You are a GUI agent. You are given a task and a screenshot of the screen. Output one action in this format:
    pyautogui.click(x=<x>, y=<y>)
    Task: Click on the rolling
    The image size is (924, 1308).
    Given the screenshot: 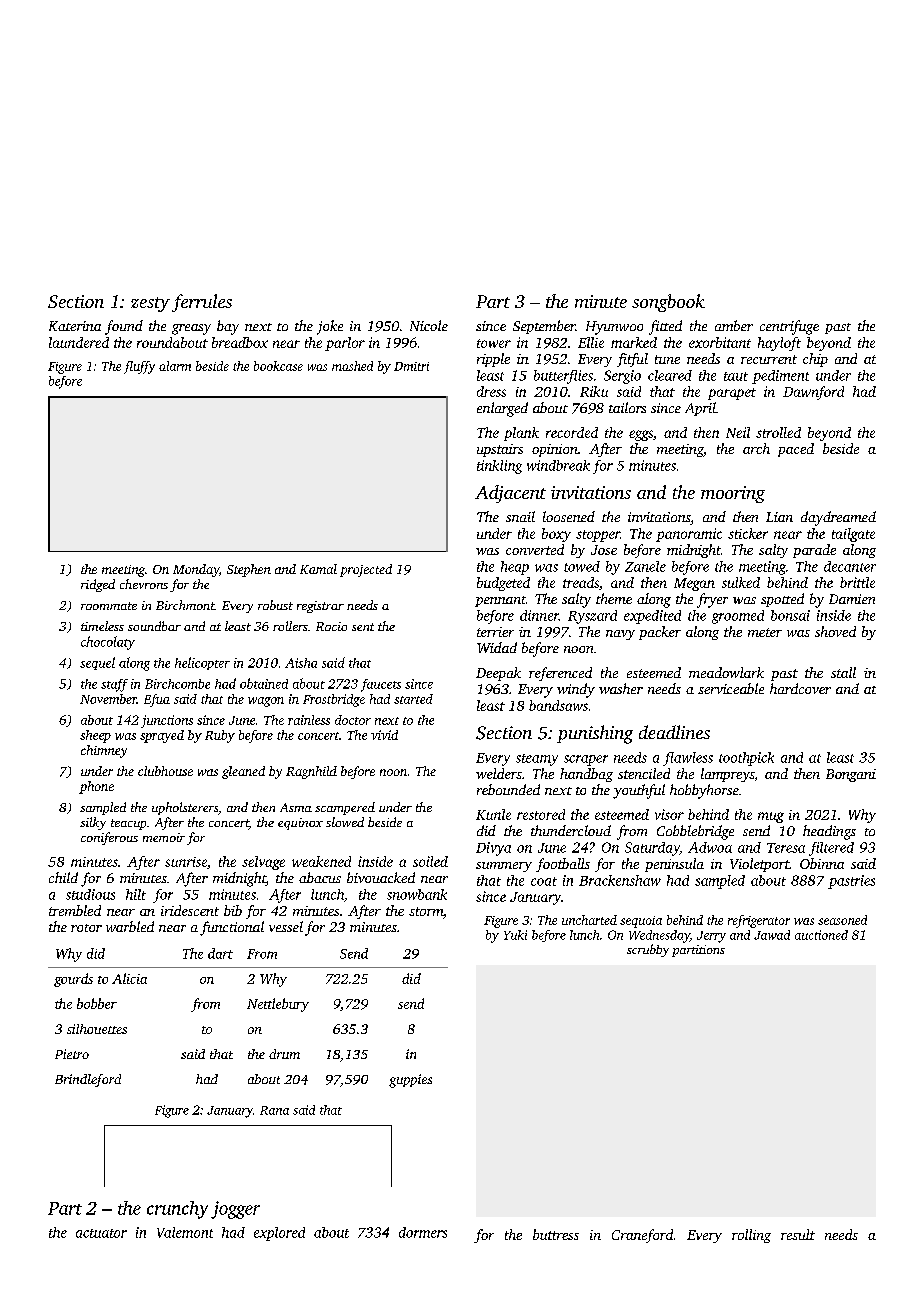 What is the action you would take?
    pyautogui.click(x=751, y=1236)
